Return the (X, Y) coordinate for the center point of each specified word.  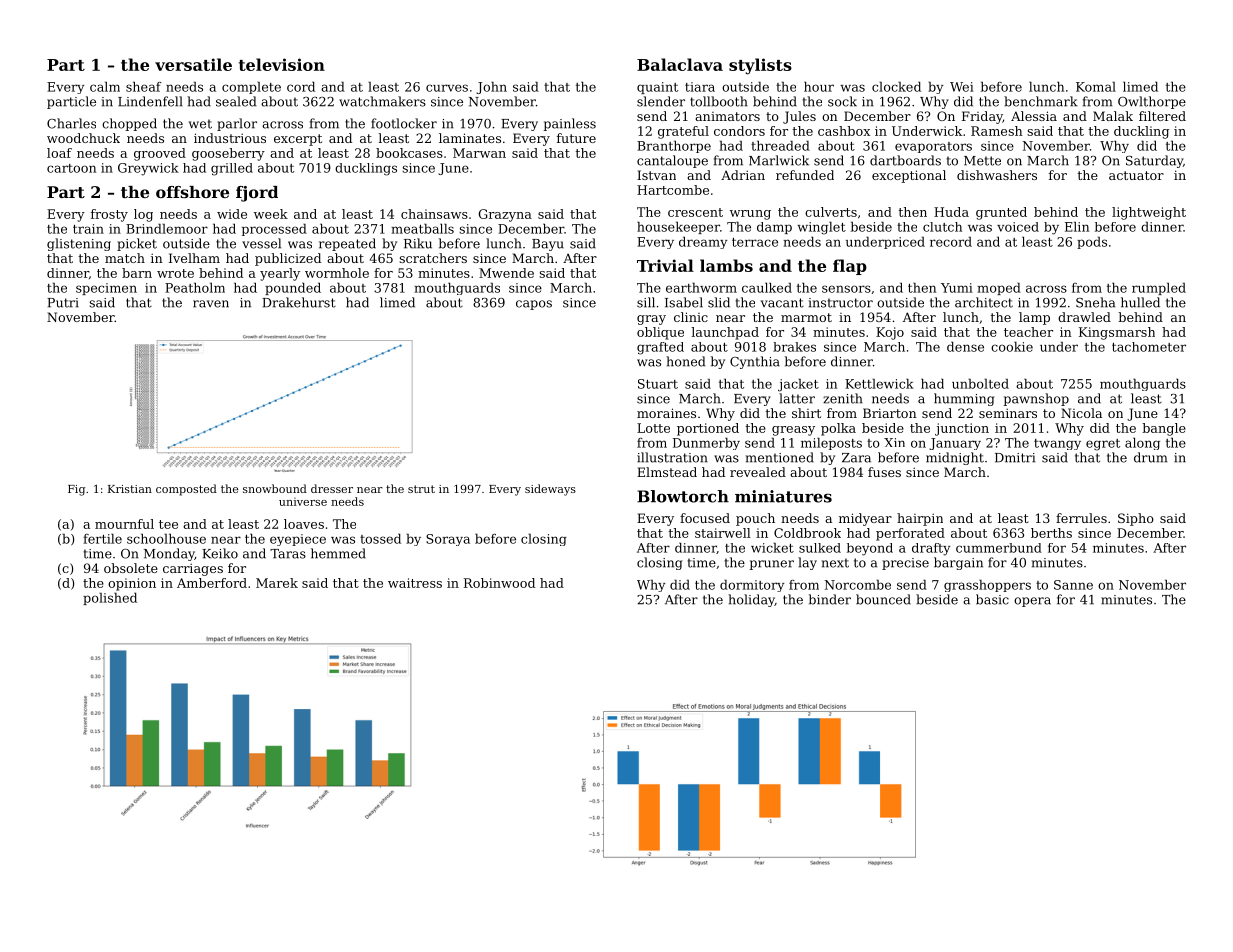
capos (534, 305)
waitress (415, 583)
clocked (896, 86)
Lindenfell (150, 101)
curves (447, 88)
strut (421, 489)
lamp (1034, 318)
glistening (79, 244)
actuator (1136, 175)
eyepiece (298, 540)
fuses (884, 472)
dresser (332, 488)
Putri (63, 303)
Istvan (656, 175)
